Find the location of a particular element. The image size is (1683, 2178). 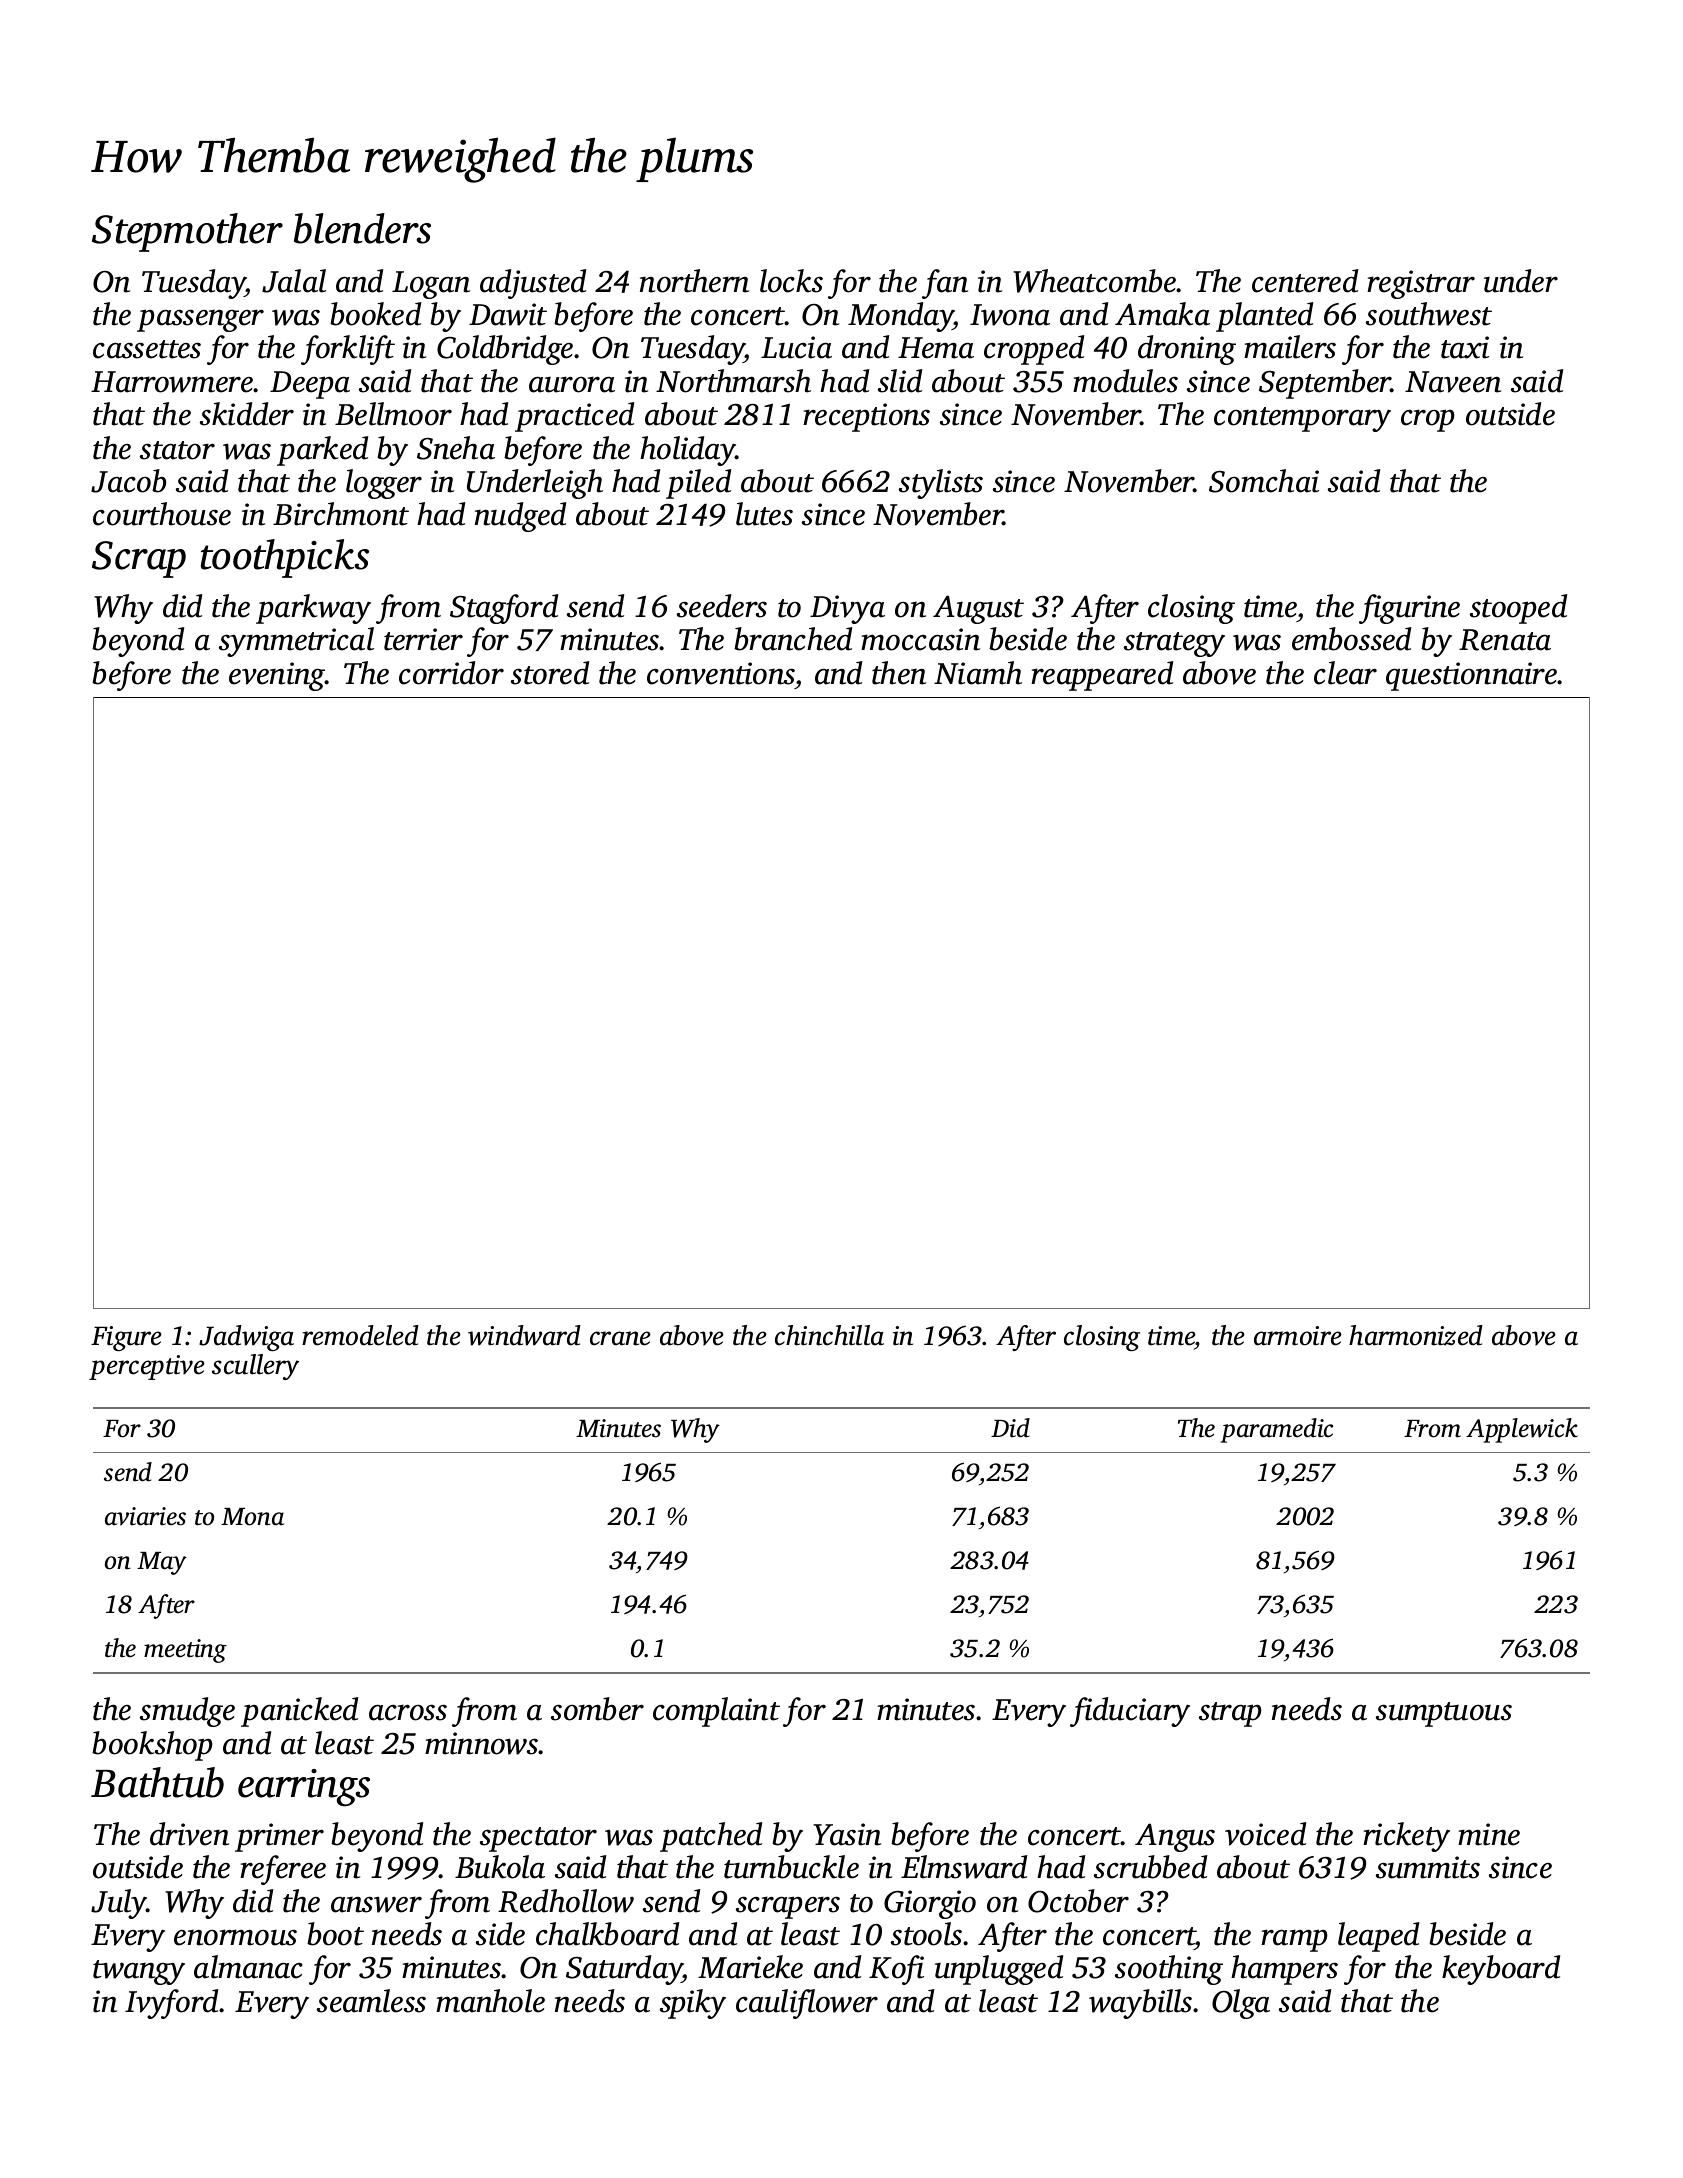

chinchilla is located at coordinates (829, 1335).
